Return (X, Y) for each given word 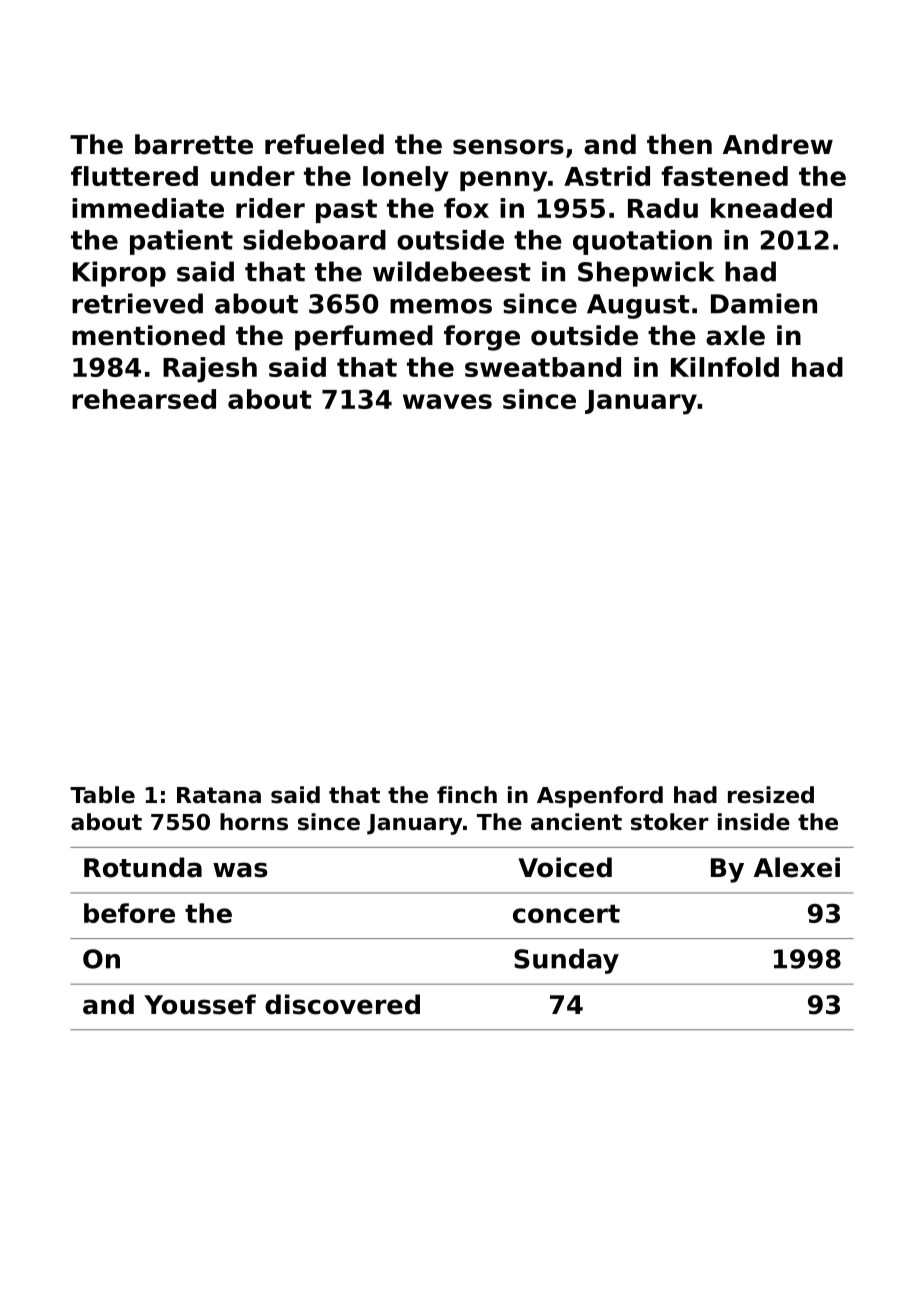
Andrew (778, 144)
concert (566, 914)
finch (467, 795)
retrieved (137, 303)
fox (466, 208)
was (240, 870)
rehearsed (144, 399)
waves (447, 401)
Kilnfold (725, 367)
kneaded (771, 208)
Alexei (797, 867)
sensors (508, 147)
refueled (324, 144)
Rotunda (143, 867)
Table (102, 795)
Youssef (200, 1004)
